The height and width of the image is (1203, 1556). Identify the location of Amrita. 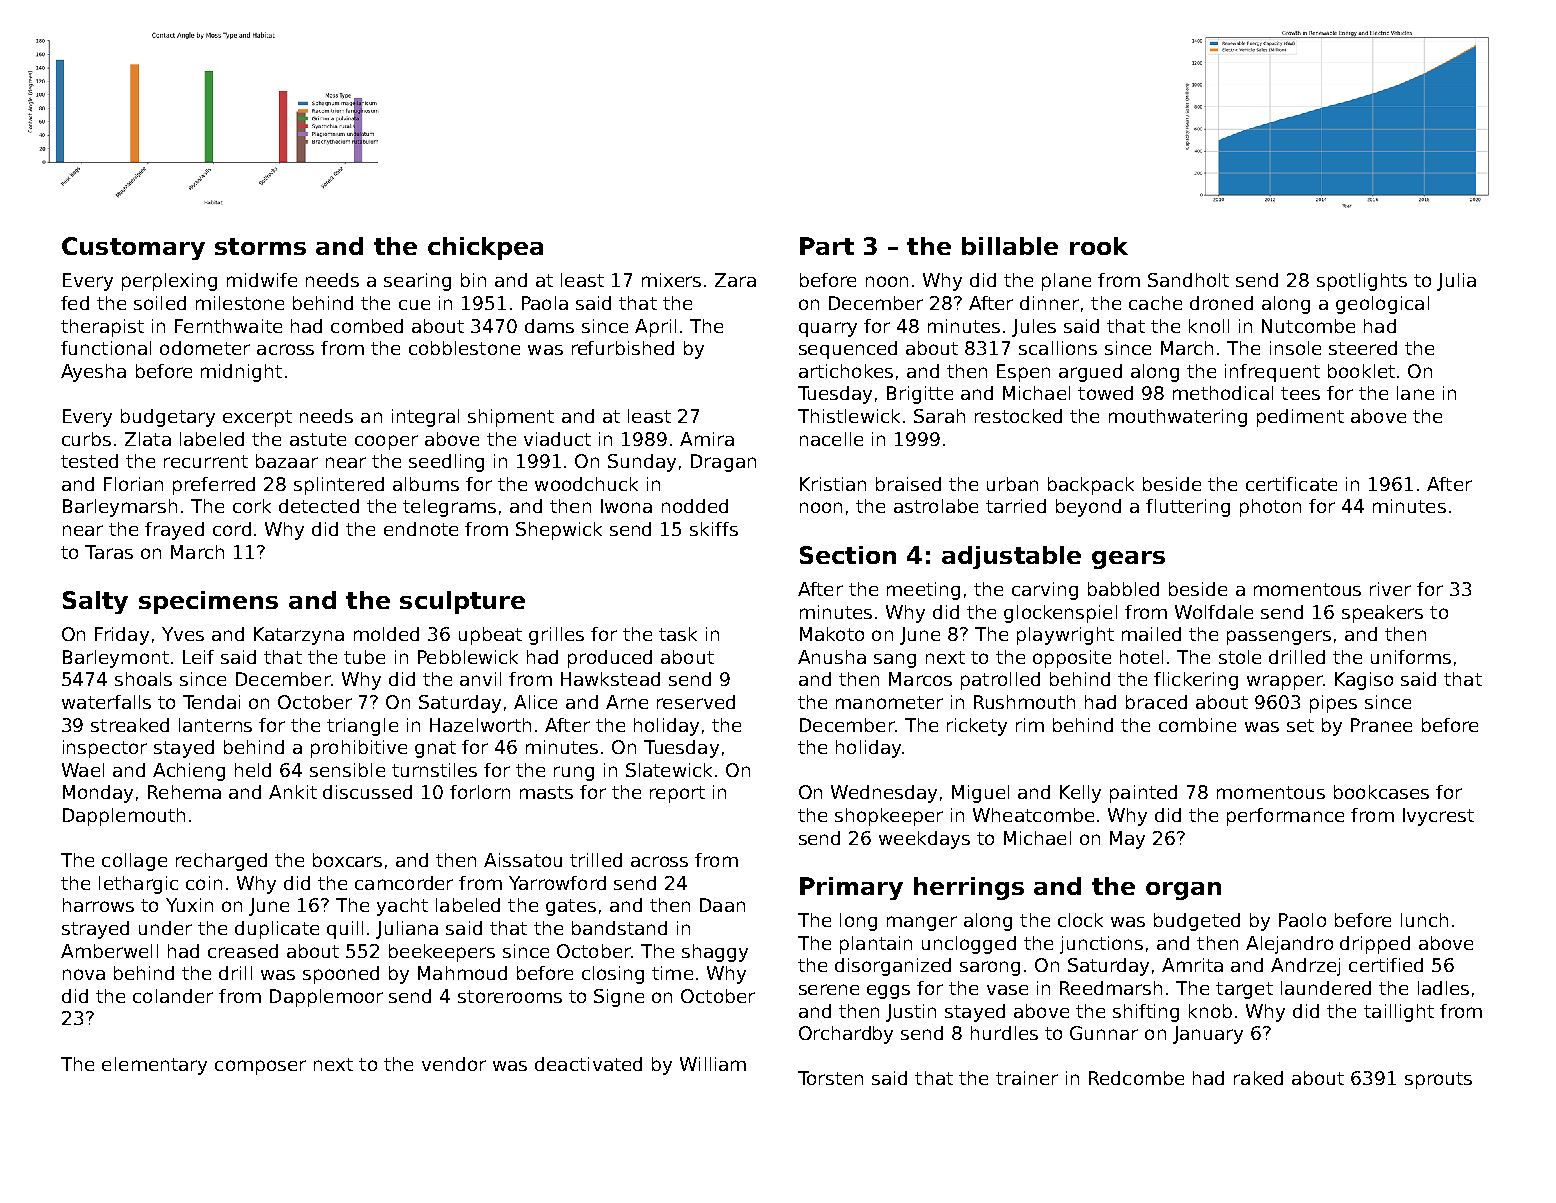
(1192, 965).
